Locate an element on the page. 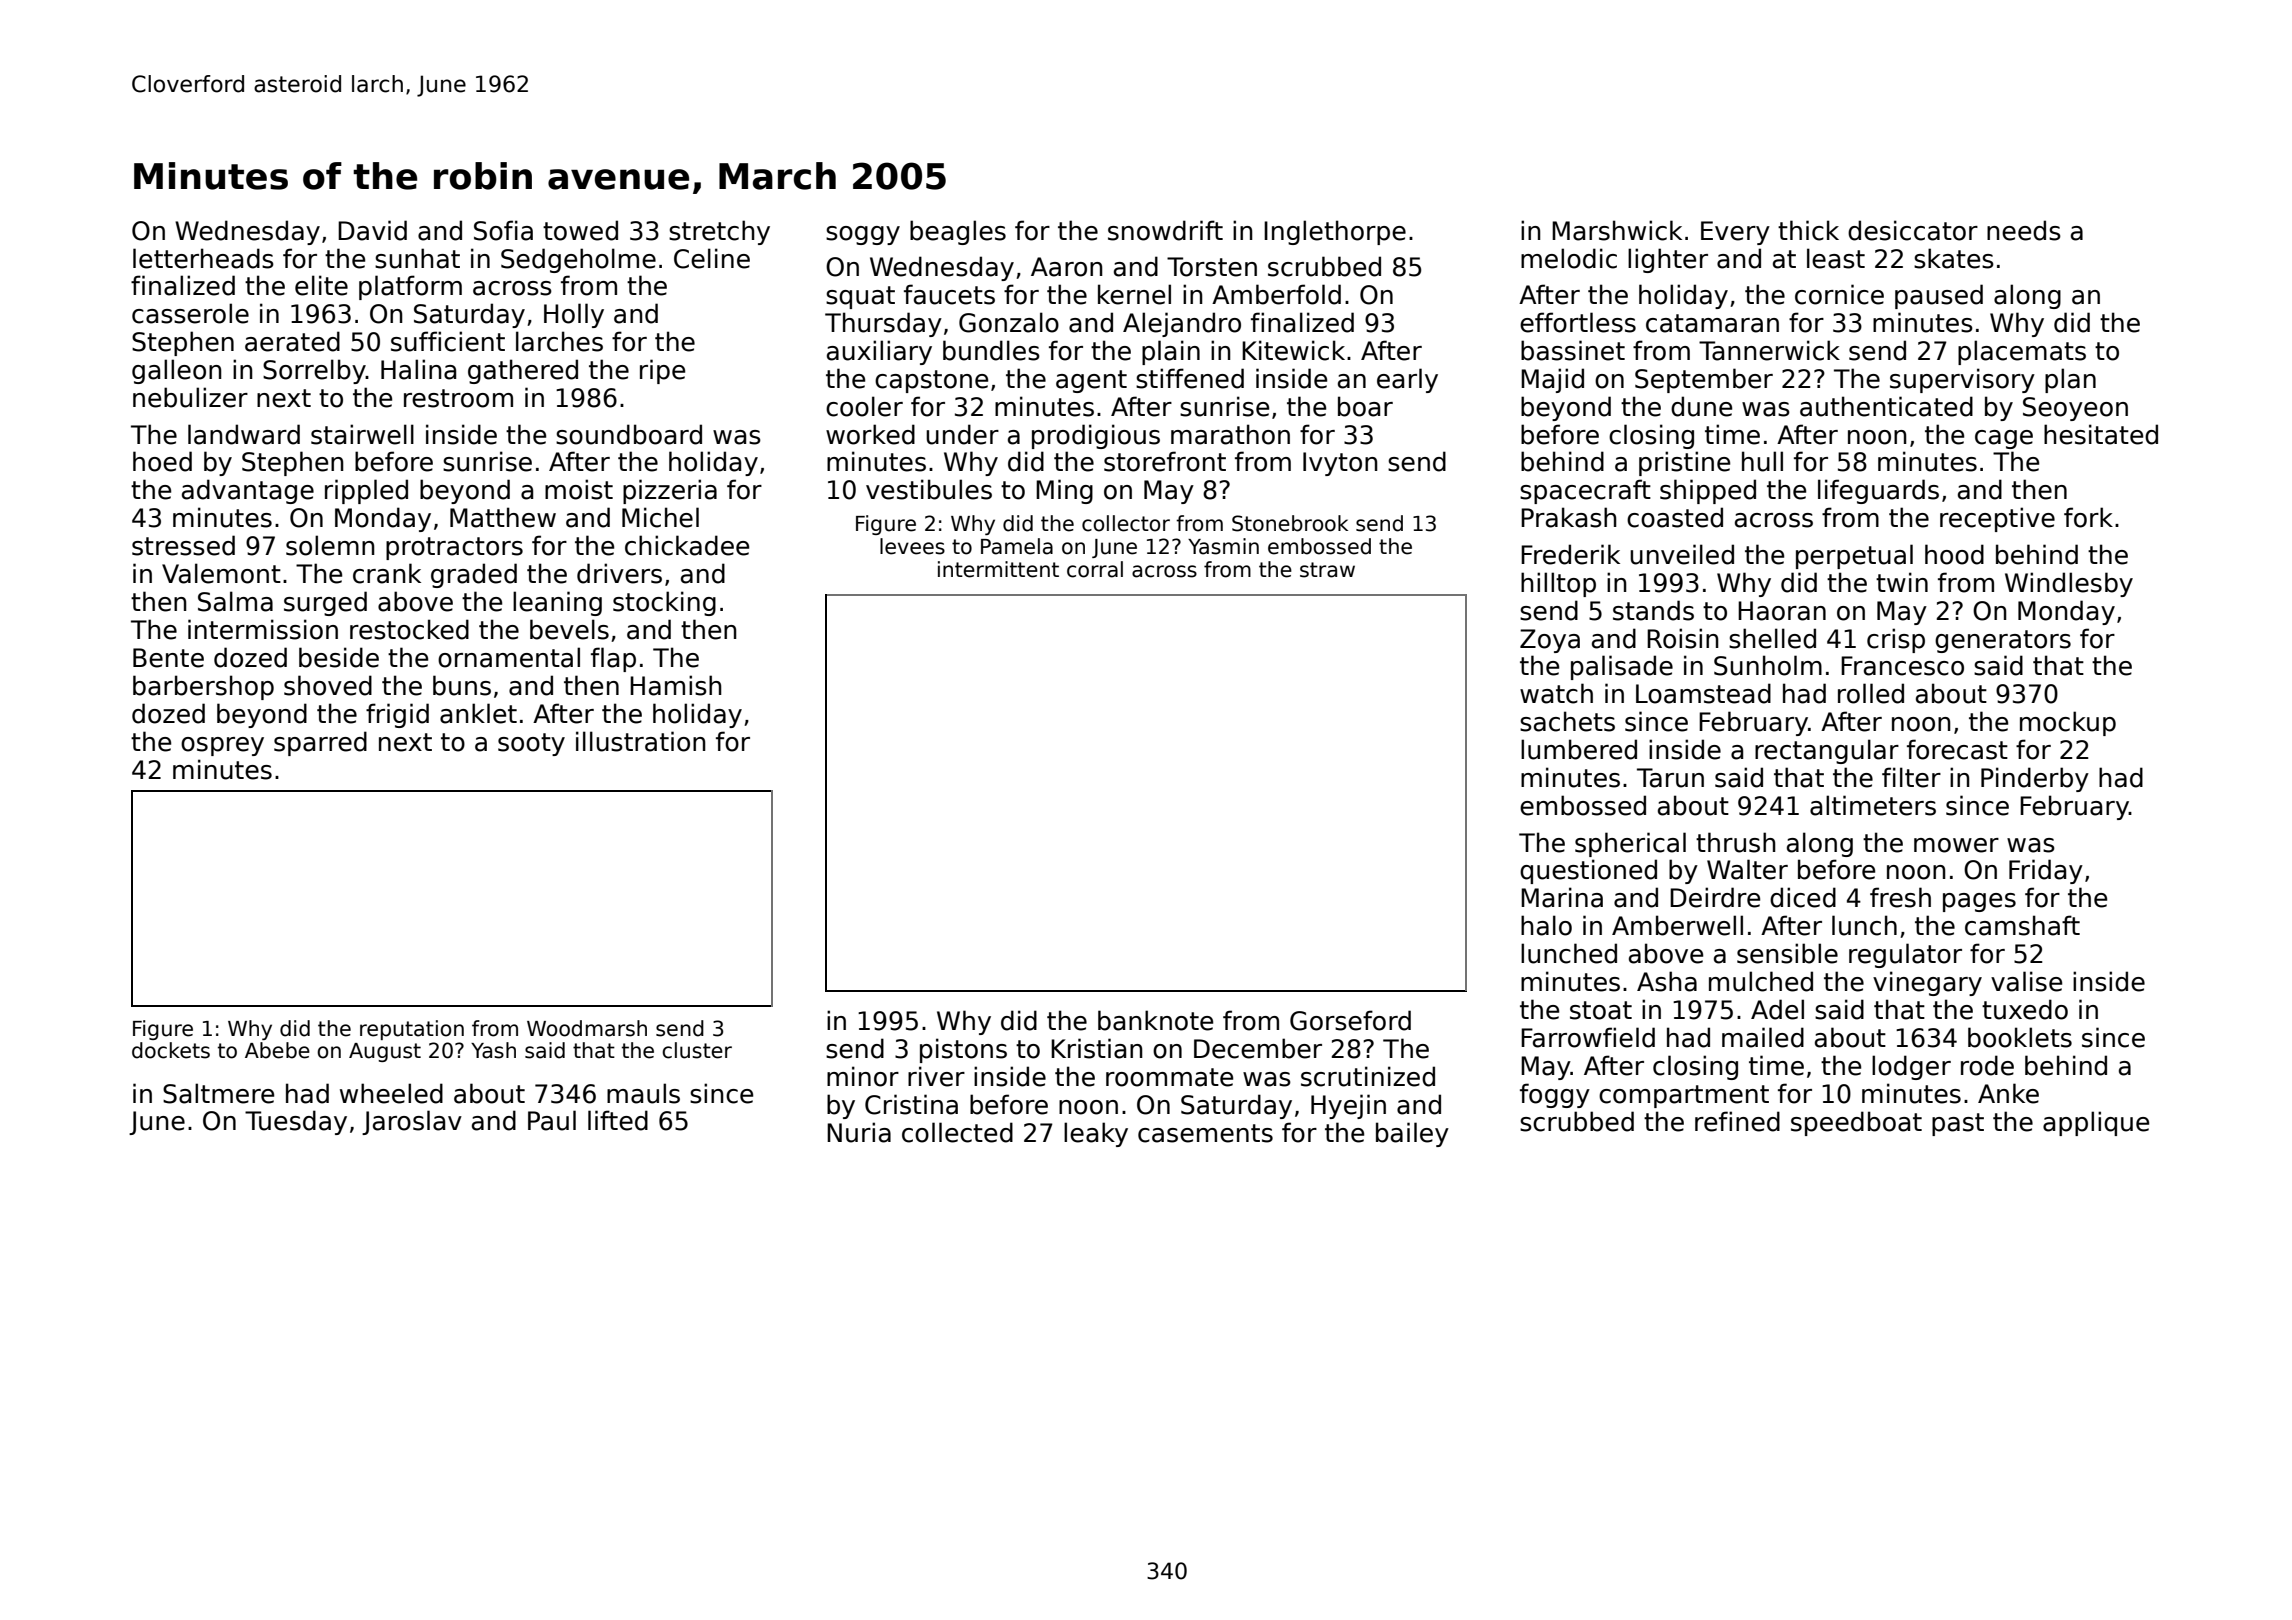 The image size is (2292, 1620). letterheads is located at coordinates (203, 258).
